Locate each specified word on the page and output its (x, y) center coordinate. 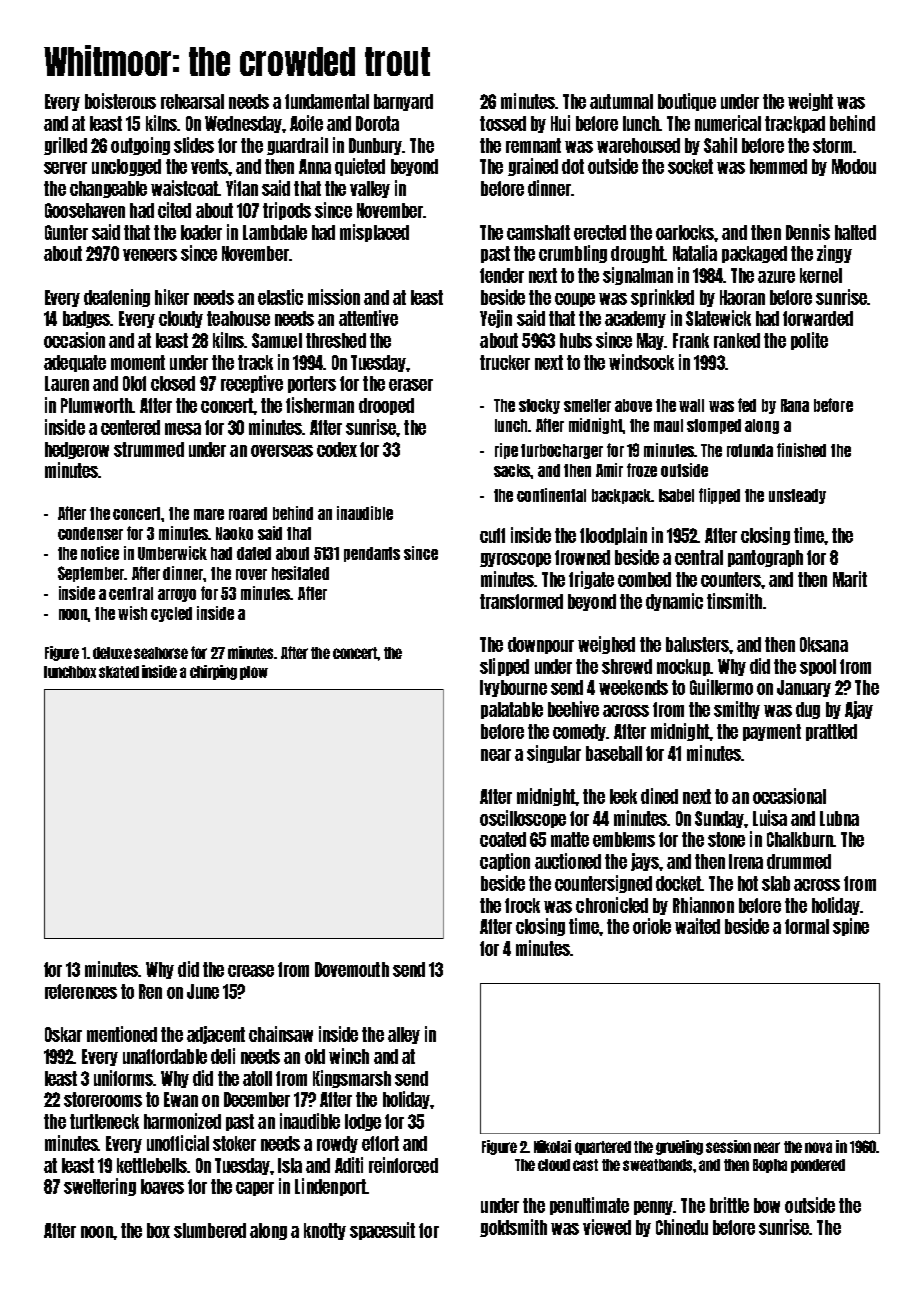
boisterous (120, 101)
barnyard (403, 102)
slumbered (210, 1230)
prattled (831, 732)
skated (119, 672)
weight (810, 102)
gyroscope (515, 560)
